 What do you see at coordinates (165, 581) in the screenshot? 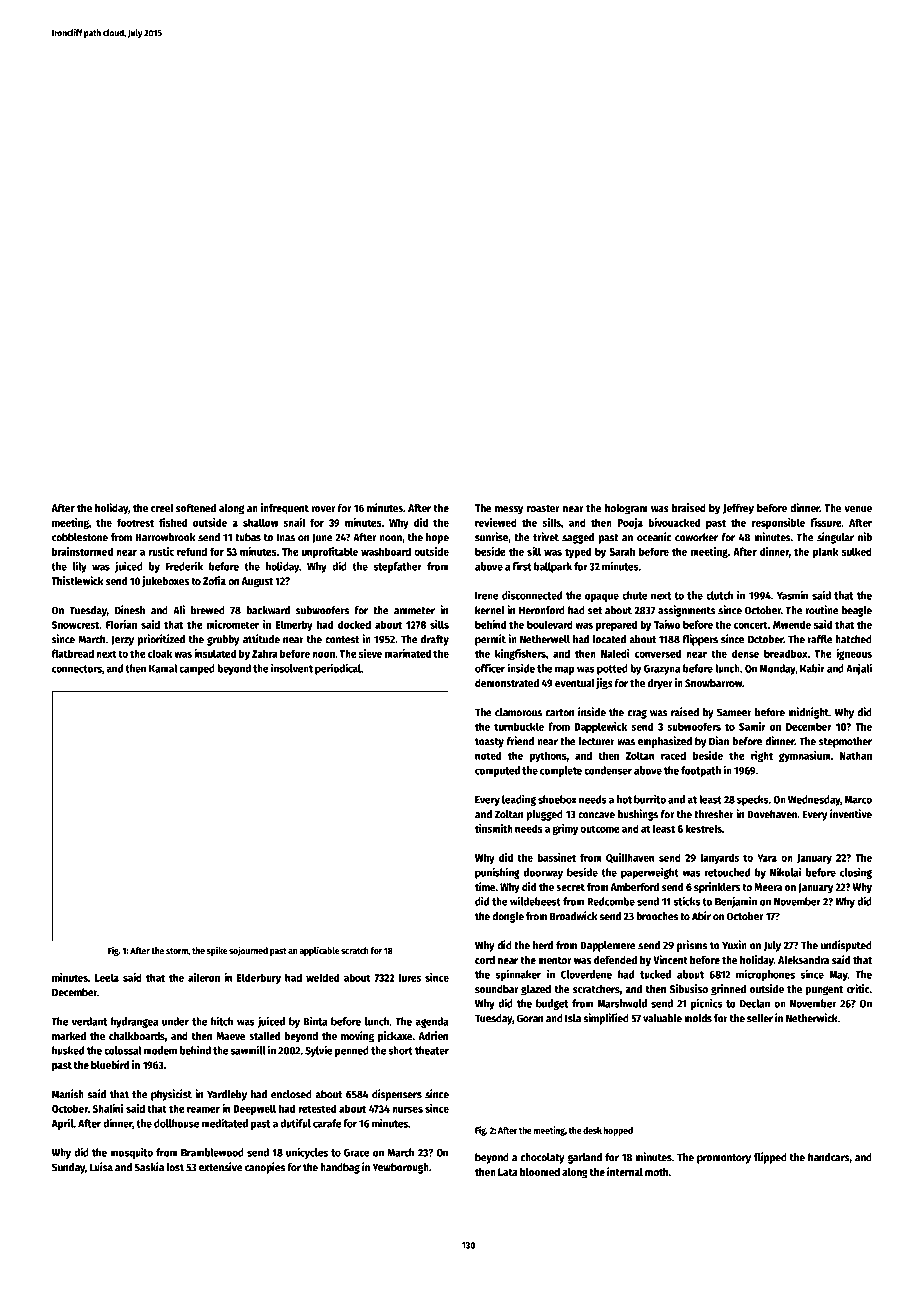
I see `jukeboxes` at bounding box center [165, 581].
